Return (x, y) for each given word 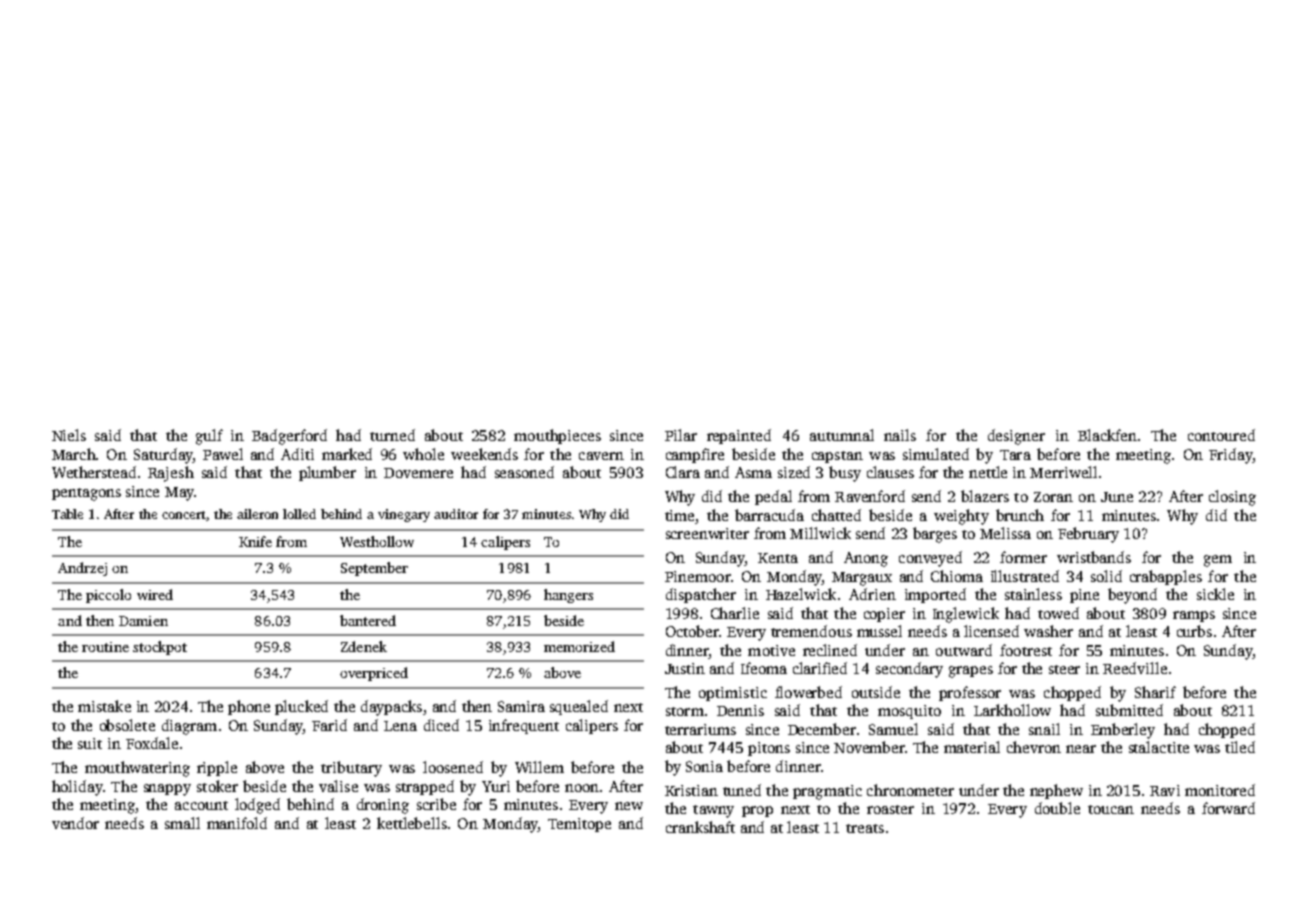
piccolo (108, 596)
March (74, 454)
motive (771, 650)
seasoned (524, 472)
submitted (1129, 710)
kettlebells (412, 823)
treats (865, 828)
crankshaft (700, 827)
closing (1232, 498)
